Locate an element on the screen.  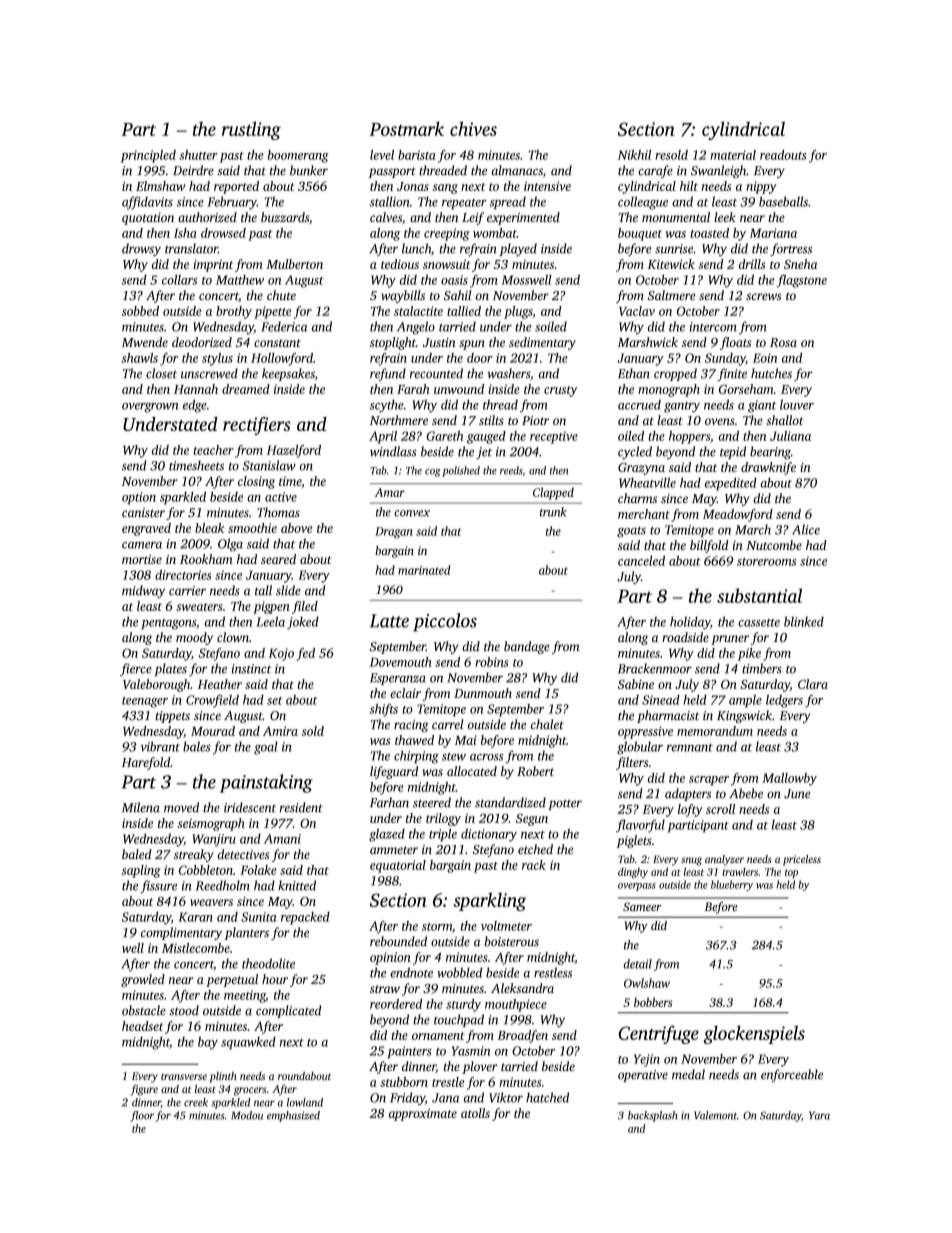
principled is located at coordinates (148, 156).
